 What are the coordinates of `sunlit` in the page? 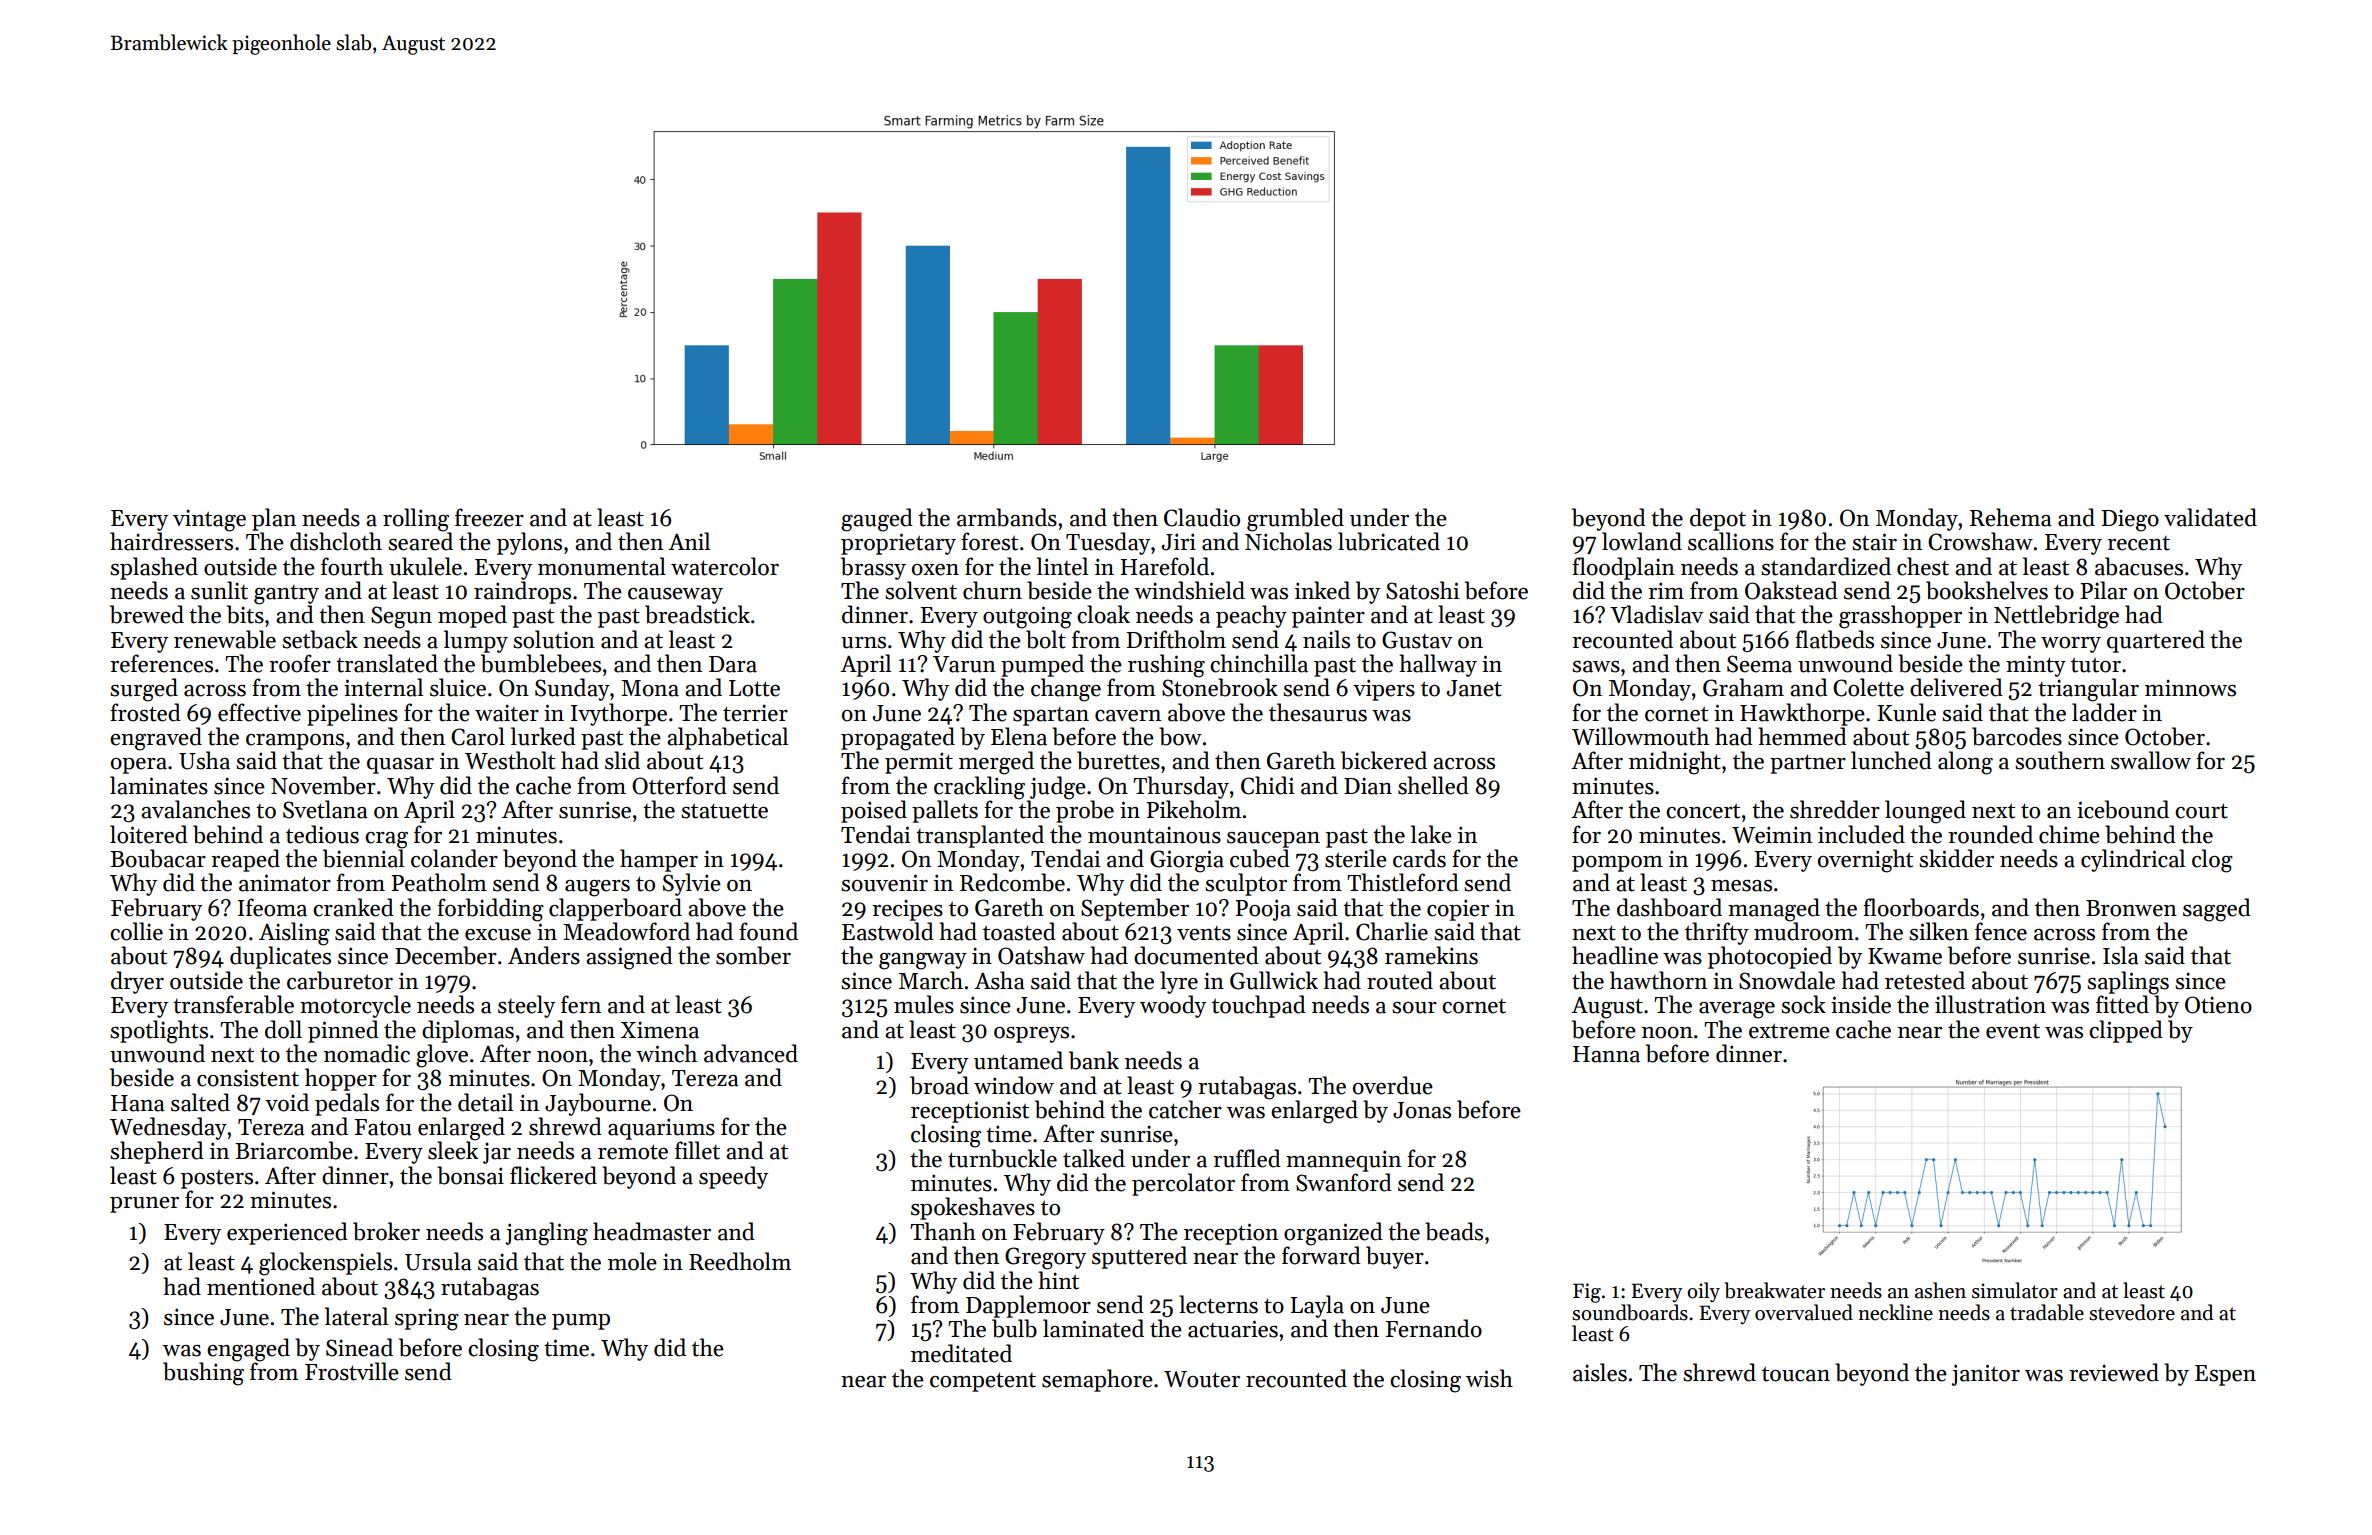 It's located at (219, 590).
